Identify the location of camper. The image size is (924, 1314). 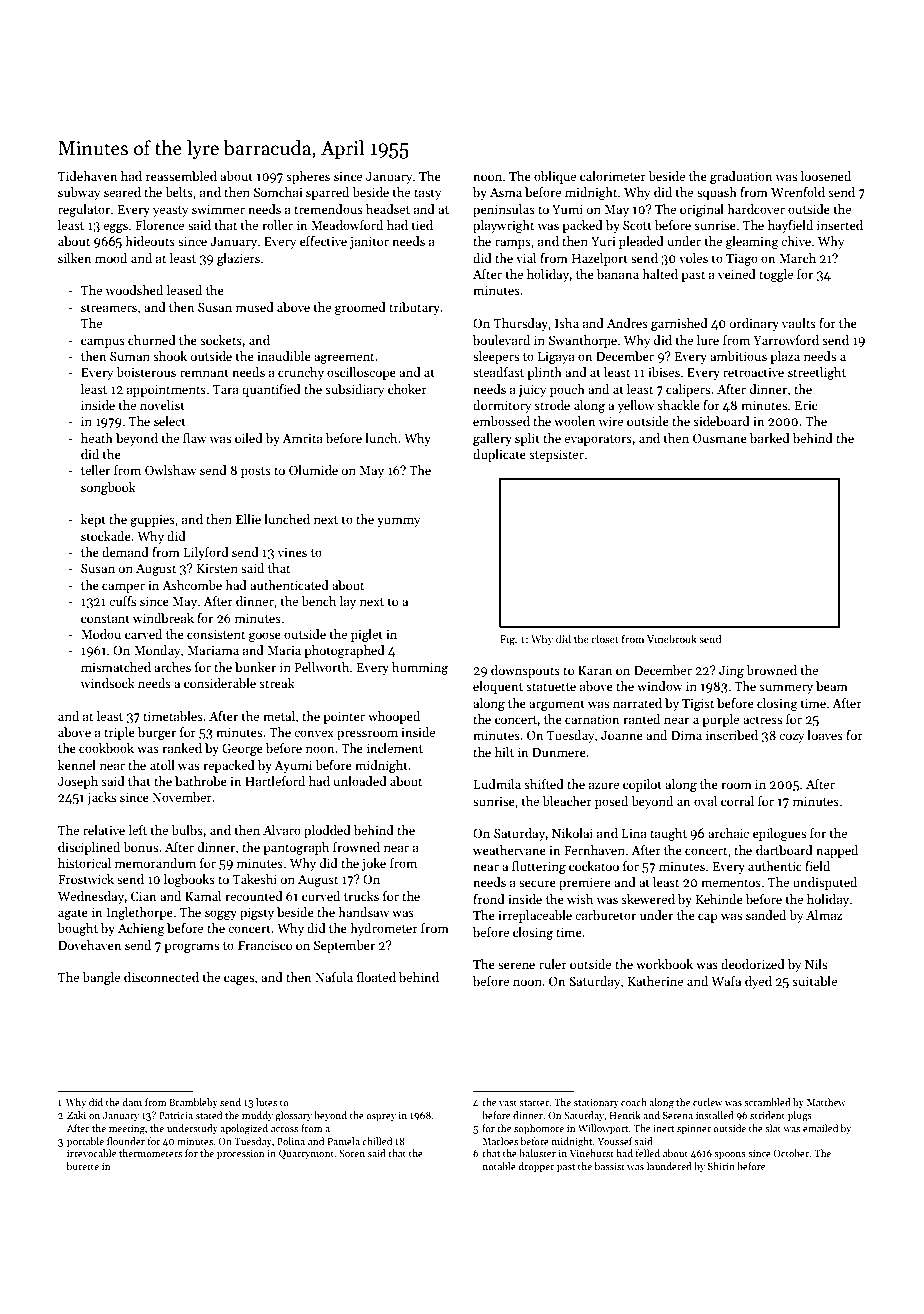
(123, 588).
